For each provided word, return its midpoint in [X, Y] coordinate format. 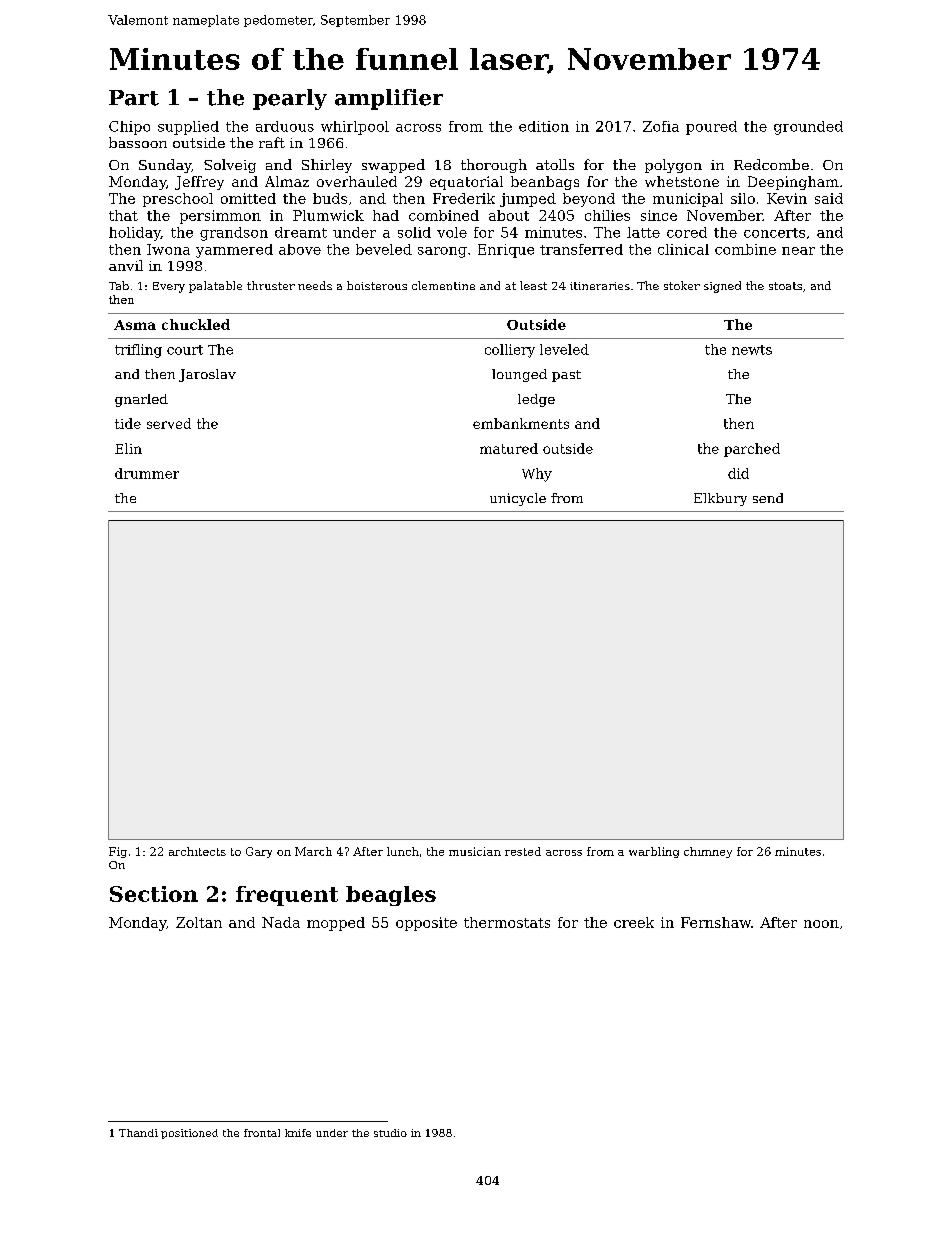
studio [390, 1133]
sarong [442, 252]
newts [752, 350]
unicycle [518, 499]
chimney [708, 852]
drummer [147, 473]
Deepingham [793, 183]
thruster [271, 285]
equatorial [466, 183]
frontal [262, 1133]
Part [134, 98]
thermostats [507, 922]
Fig [118, 852]
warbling [654, 852]
